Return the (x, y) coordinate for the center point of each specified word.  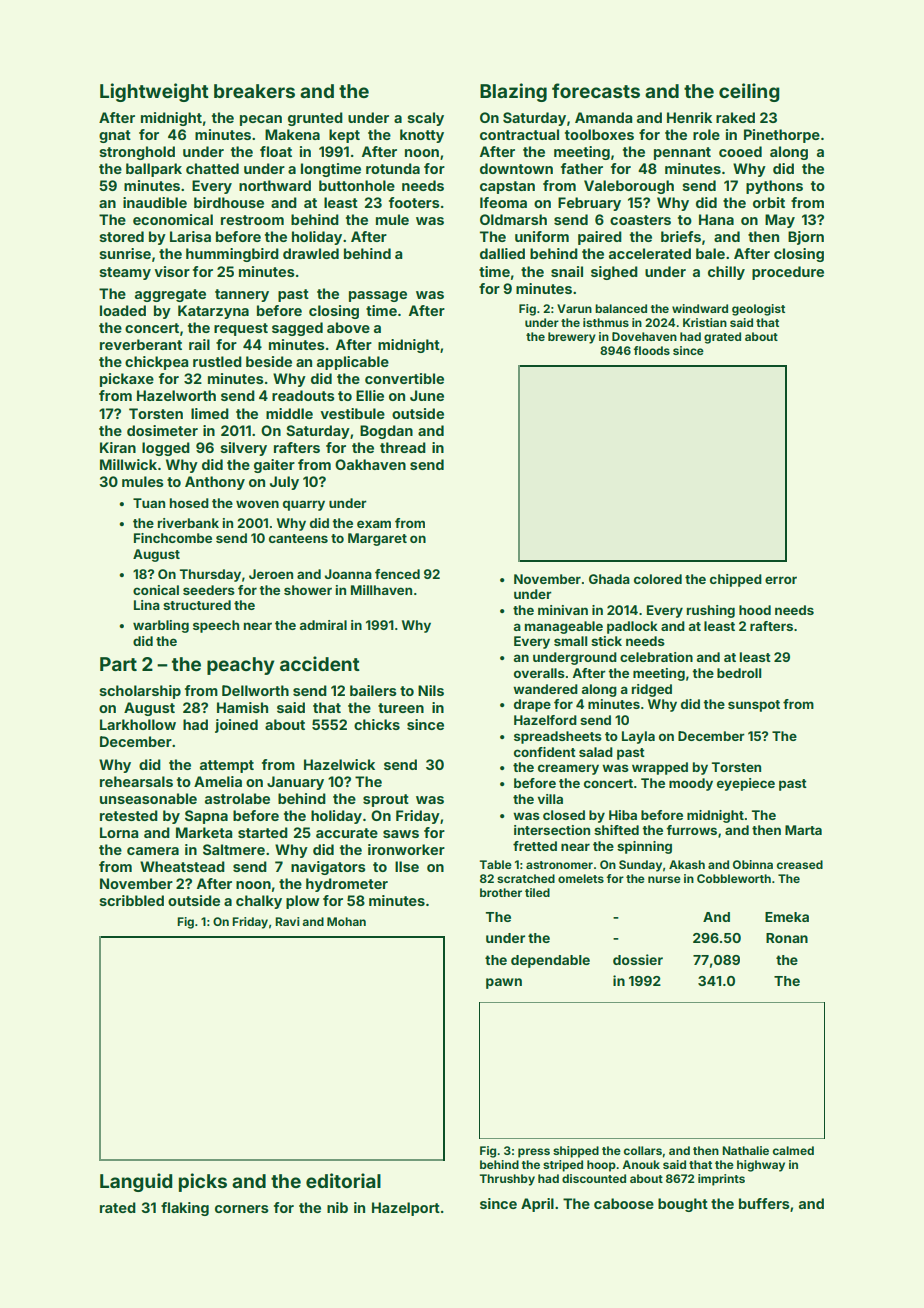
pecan (261, 120)
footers (414, 202)
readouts (303, 395)
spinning (644, 847)
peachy (241, 666)
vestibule (352, 413)
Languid (136, 1182)
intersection (552, 830)
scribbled (131, 900)
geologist (758, 310)
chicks (377, 724)
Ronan (787, 938)
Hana (716, 219)
